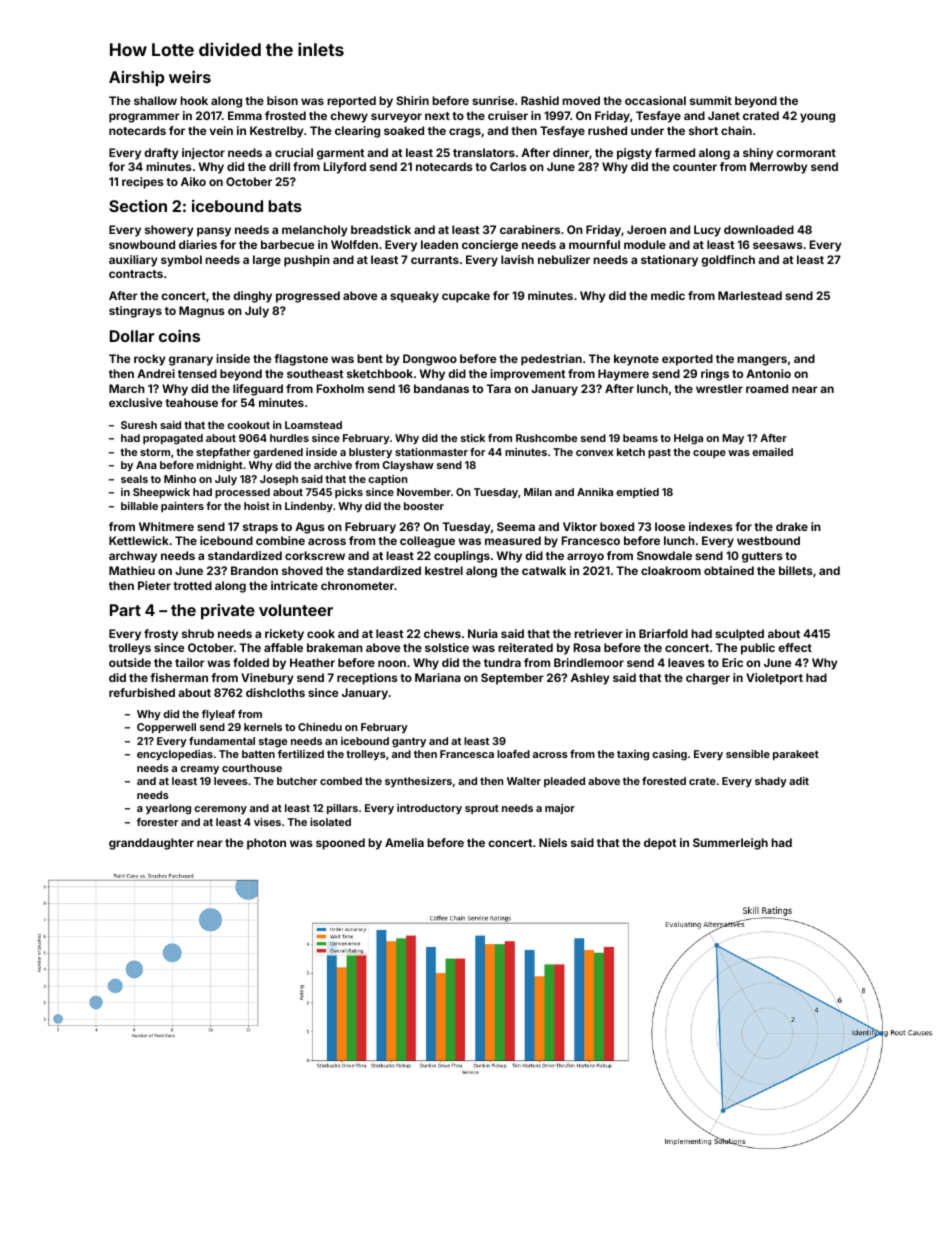 The image size is (952, 1233). Describe the element at coordinates (498, 388) in the screenshot. I see `Tara` at that location.
